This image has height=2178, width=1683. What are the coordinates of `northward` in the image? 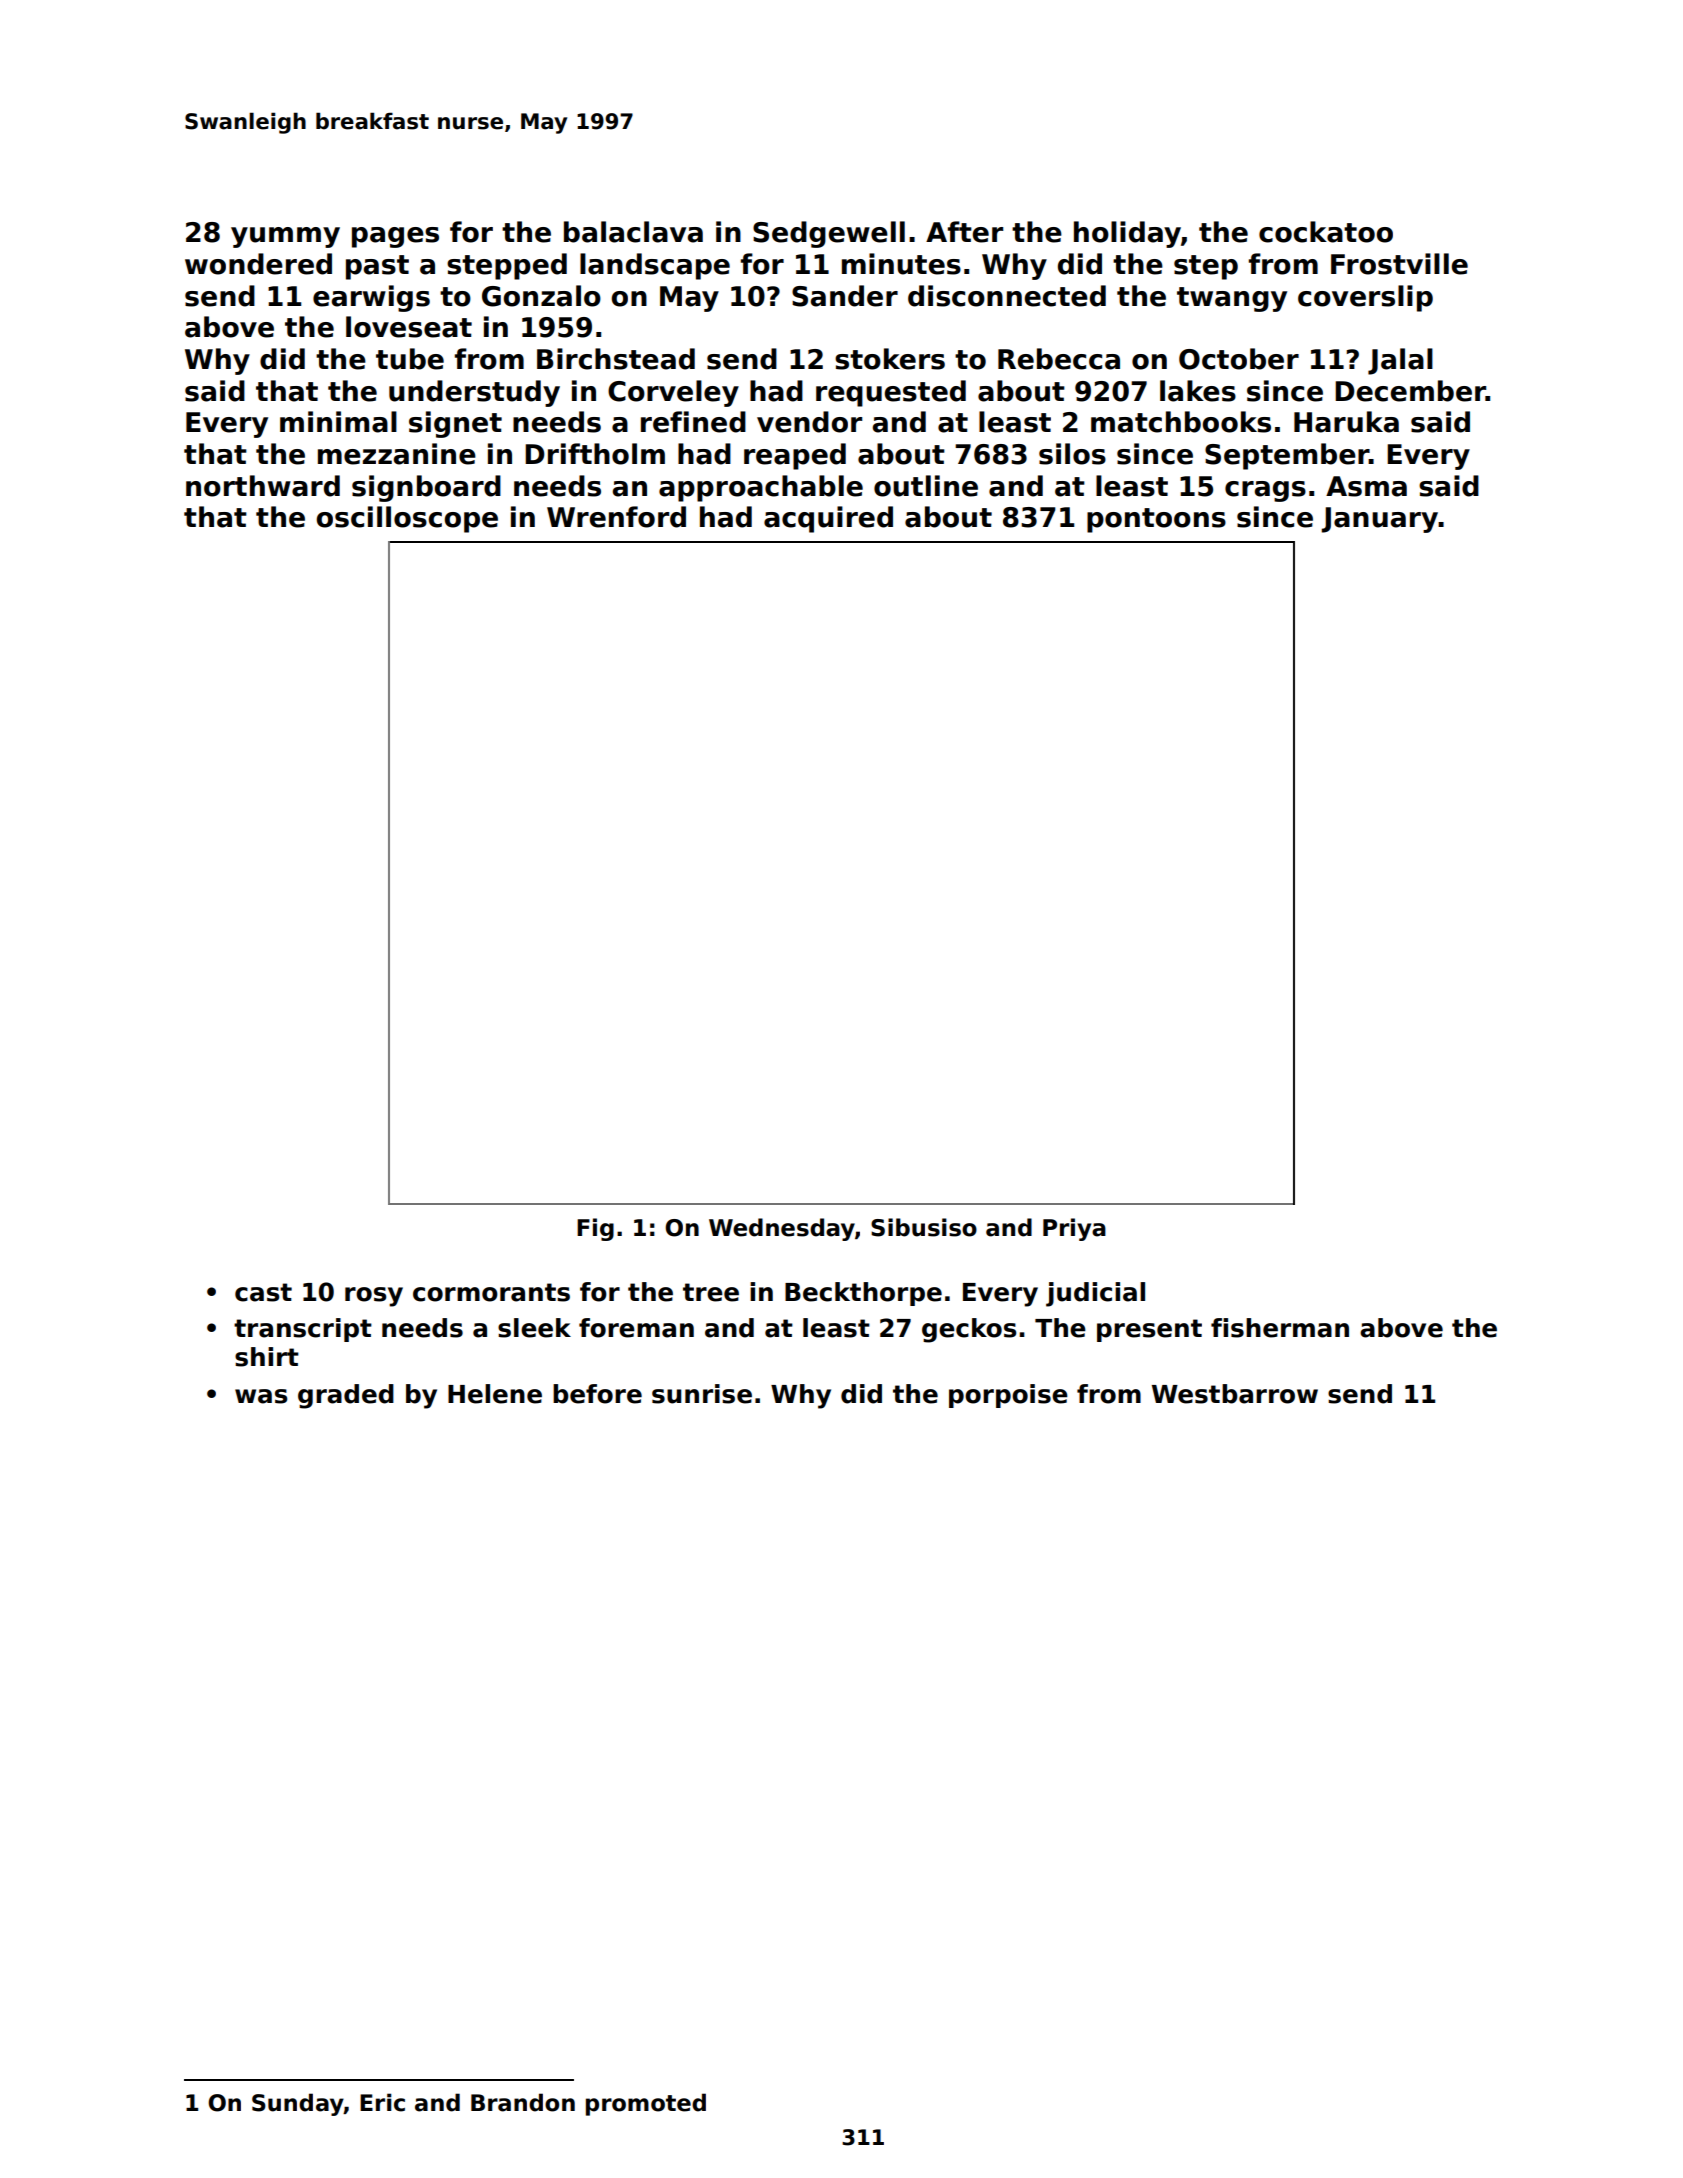 It's located at (263, 486).
